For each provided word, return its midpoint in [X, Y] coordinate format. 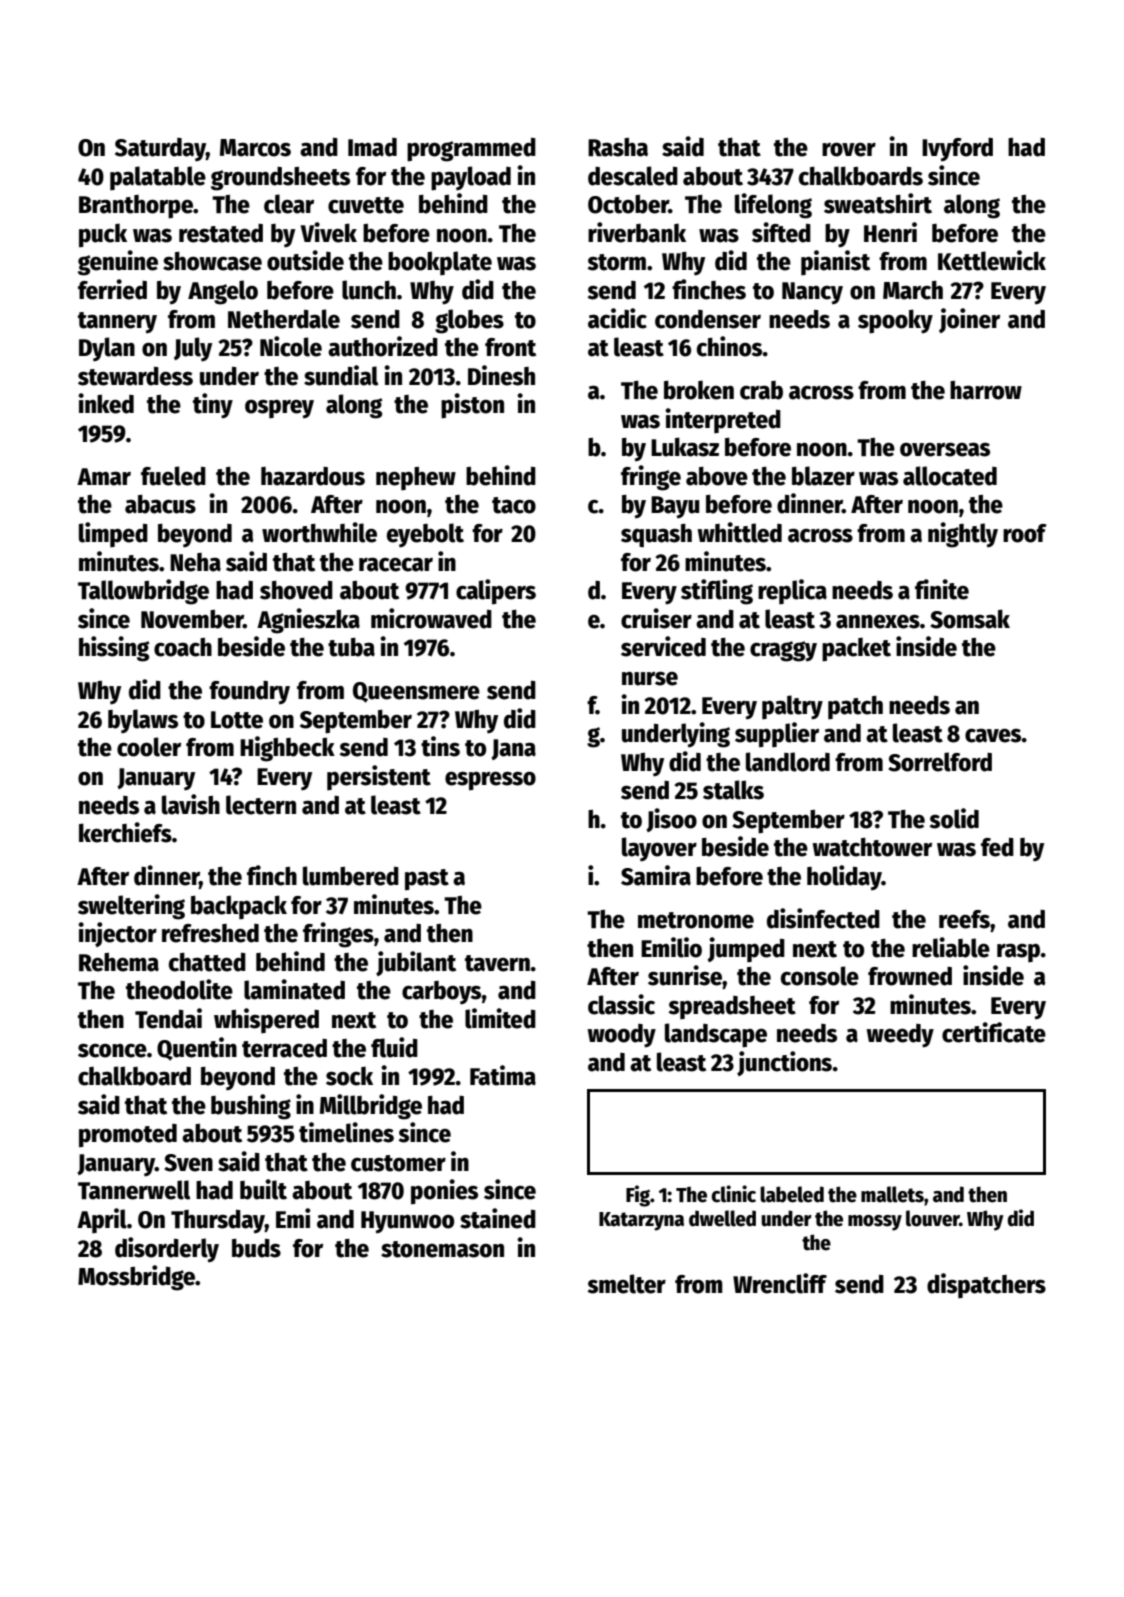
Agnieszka [308, 621]
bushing [251, 1107]
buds [256, 1248]
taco [514, 505]
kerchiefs [125, 832]
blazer [823, 476]
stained [498, 1218]
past [427, 880]
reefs [964, 919]
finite [942, 589]
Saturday [160, 150]
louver [932, 1218]
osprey [279, 409]
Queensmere [416, 692]
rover [849, 150]
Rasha [618, 147]
